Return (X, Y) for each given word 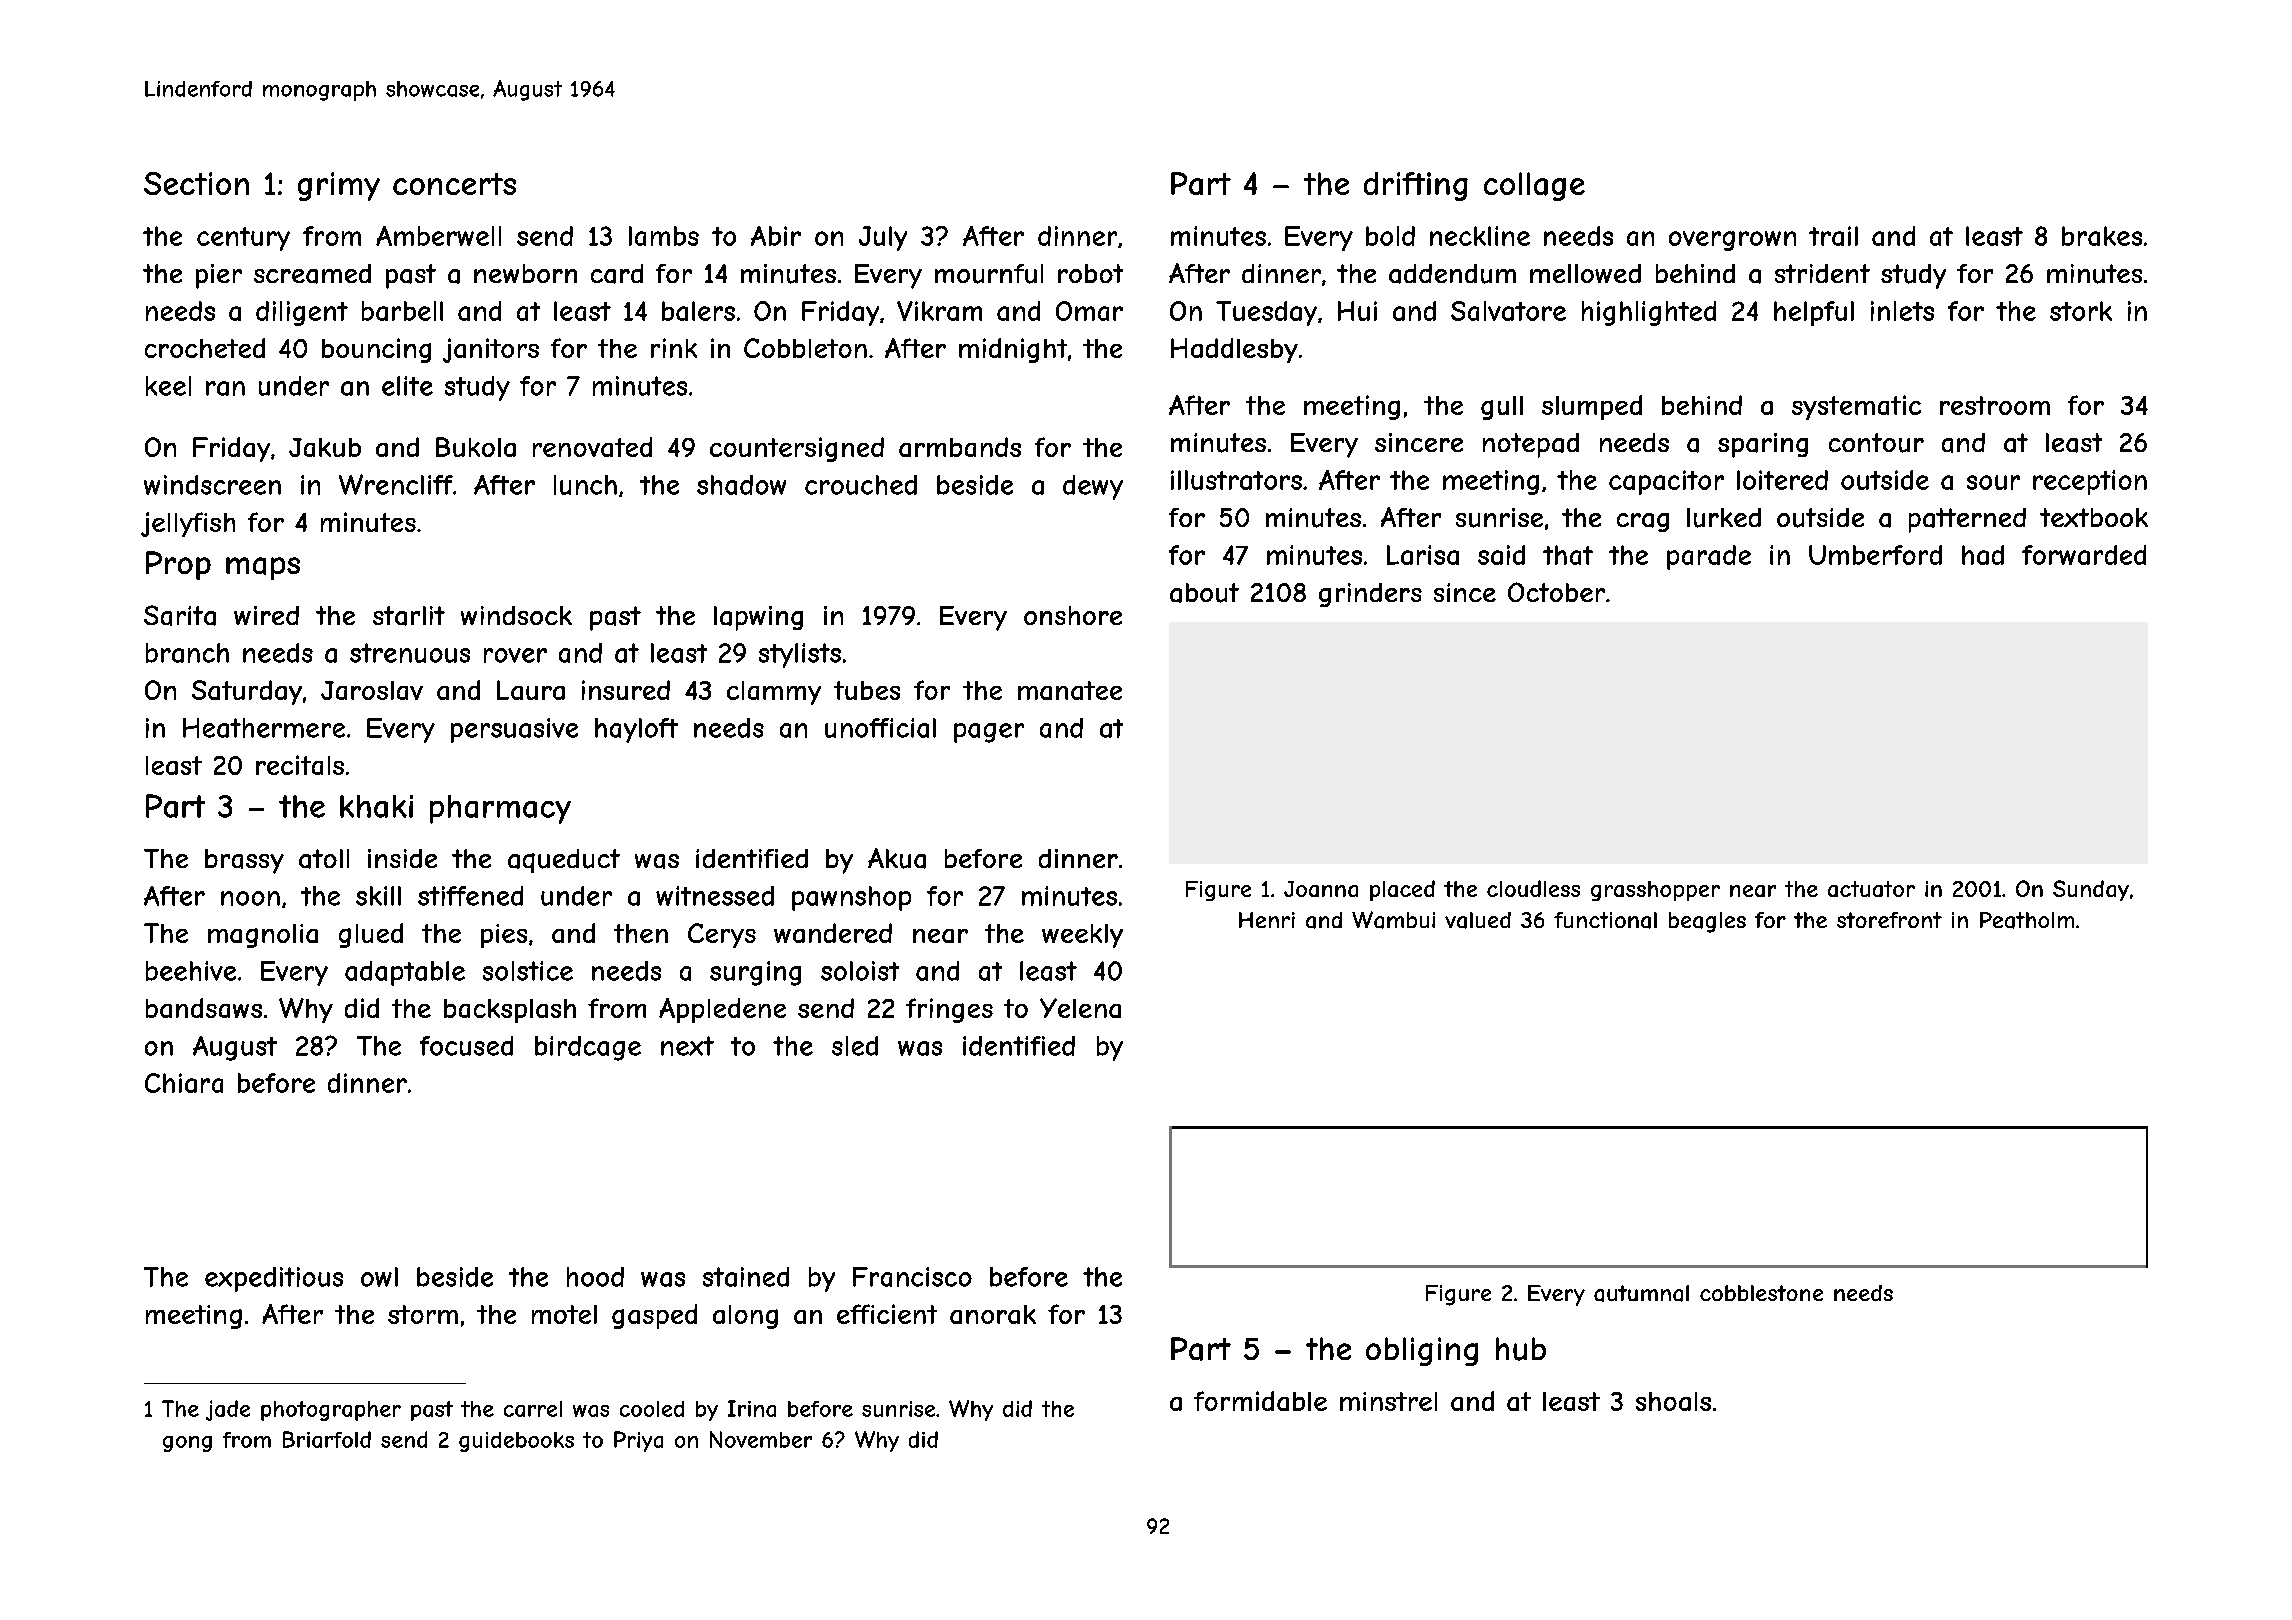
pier (219, 276)
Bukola (476, 447)
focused (466, 1046)
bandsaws (204, 1008)
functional (1605, 920)
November (761, 1439)
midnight (1013, 350)
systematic (1856, 407)
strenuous (410, 653)
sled (855, 1046)
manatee (1070, 690)
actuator (1871, 889)
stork (2081, 311)
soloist (860, 971)
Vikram (939, 311)
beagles (1707, 922)
